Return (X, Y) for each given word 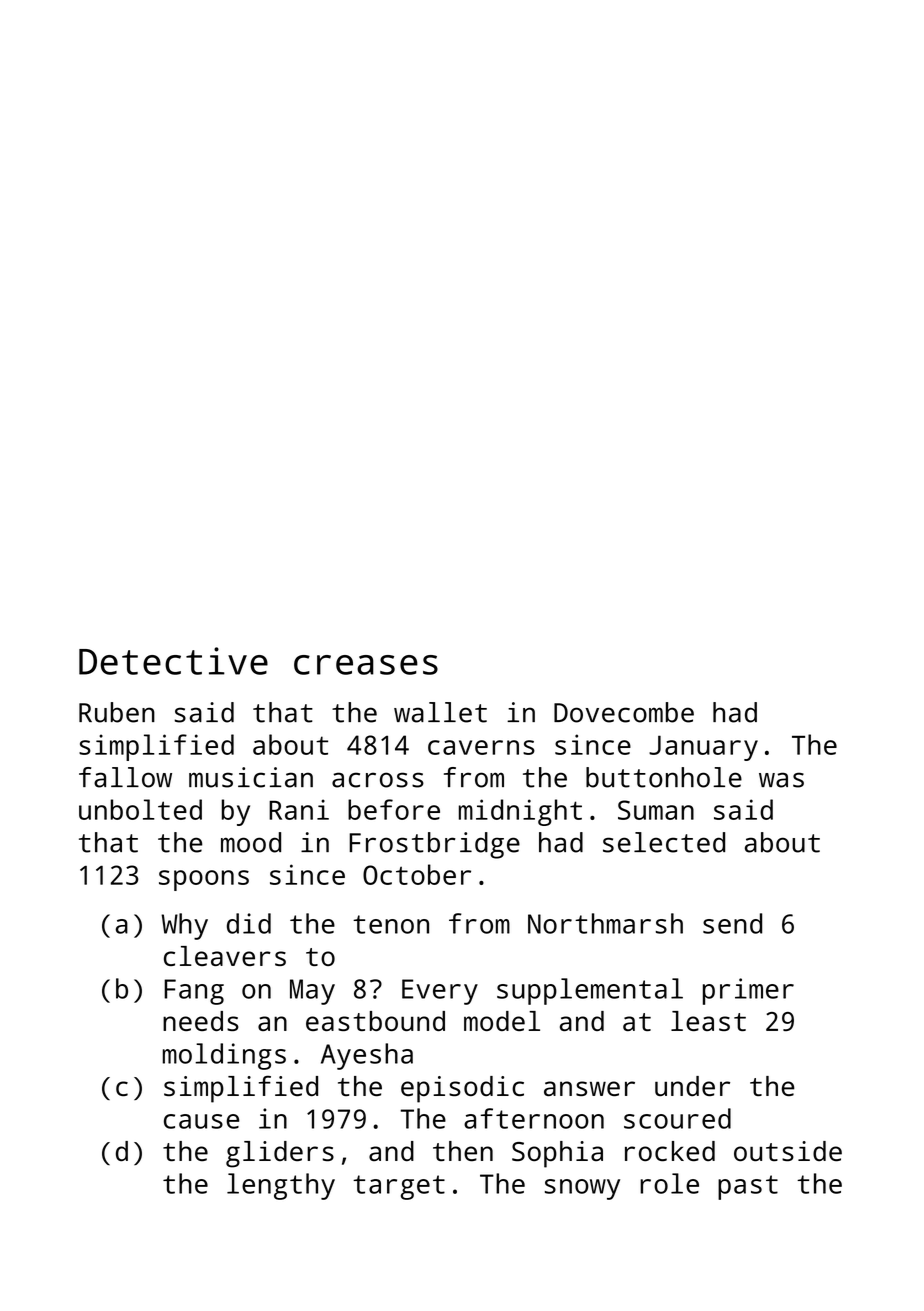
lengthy (281, 1186)
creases (366, 665)
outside (788, 1151)
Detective (173, 661)
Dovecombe (624, 712)
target (399, 1187)
